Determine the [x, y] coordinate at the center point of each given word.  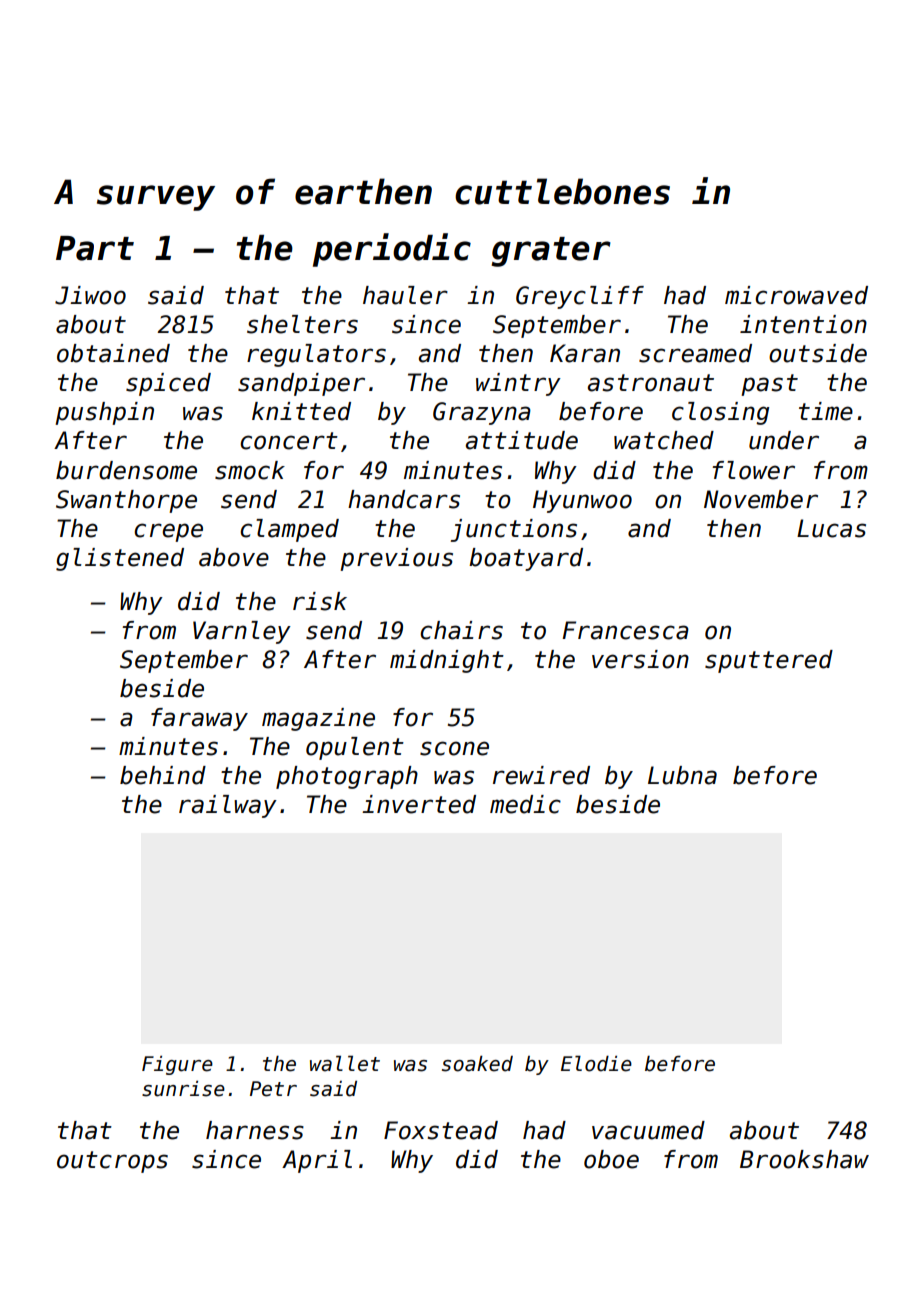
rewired [541, 775]
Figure [177, 1065]
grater [551, 252]
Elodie [596, 1063]
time [826, 411]
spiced [168, 384]
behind [163, 775]
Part [95, 248]
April [317, 1161]
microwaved [796, 295]
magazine [318, 719]
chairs [461, 630]
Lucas [831, 528]
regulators [316, 355]
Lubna [682, 775]
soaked [477, 1064]
